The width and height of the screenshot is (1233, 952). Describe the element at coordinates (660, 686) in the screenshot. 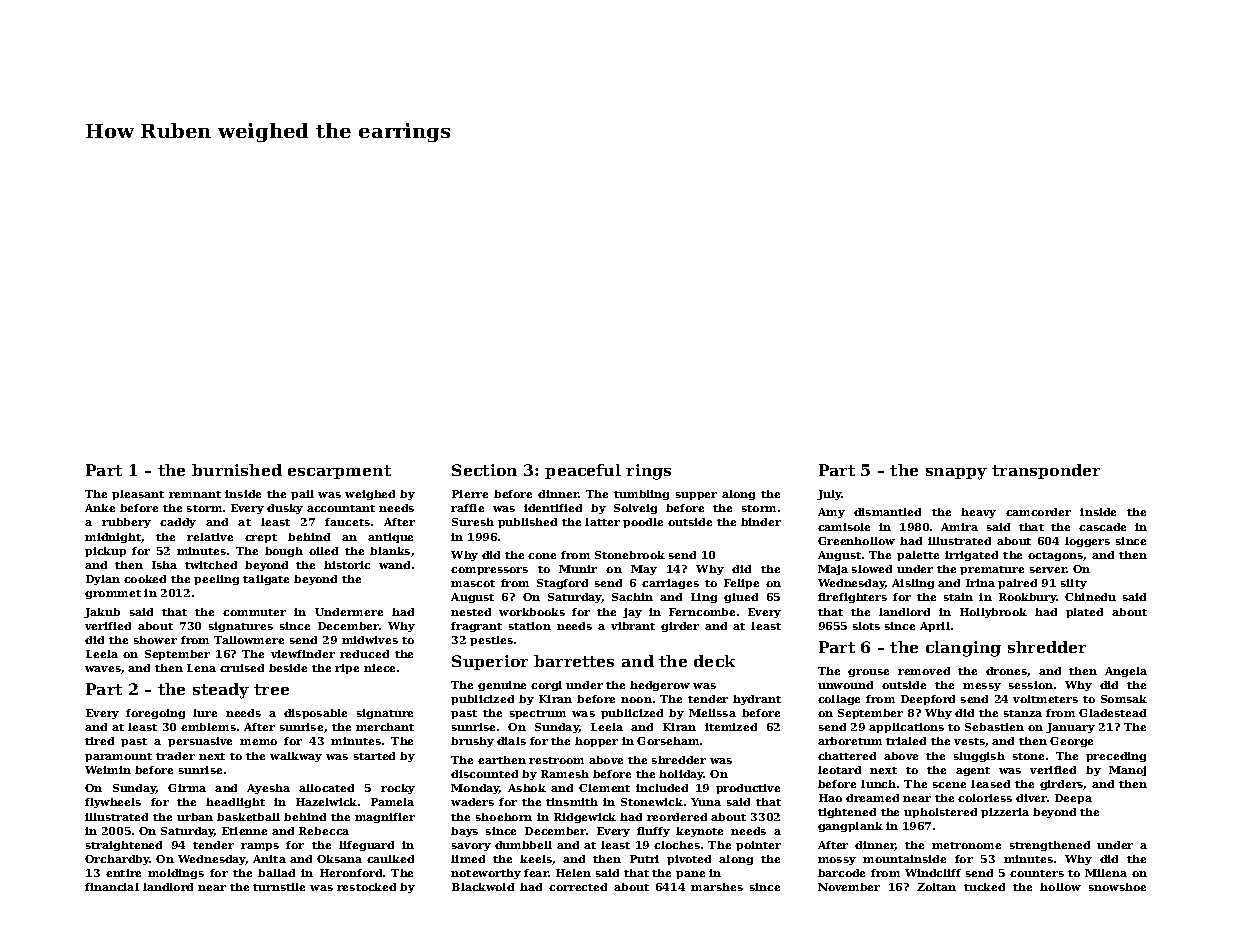

I see `hedgerow` at that location.
